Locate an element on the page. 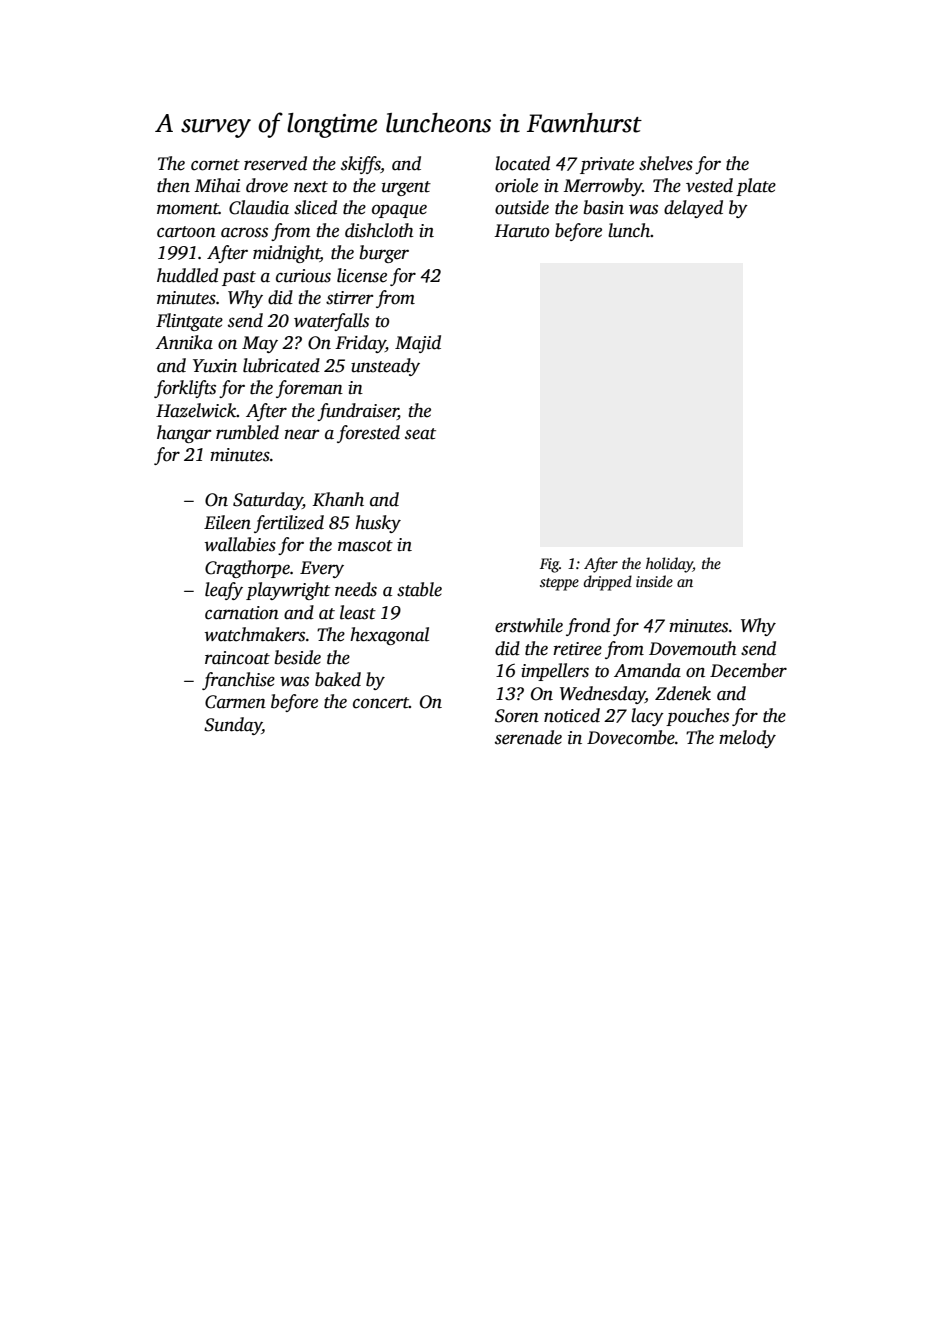 The height and width of the page is (1339, 944). skiffs is located at coordinates (361, 165).
